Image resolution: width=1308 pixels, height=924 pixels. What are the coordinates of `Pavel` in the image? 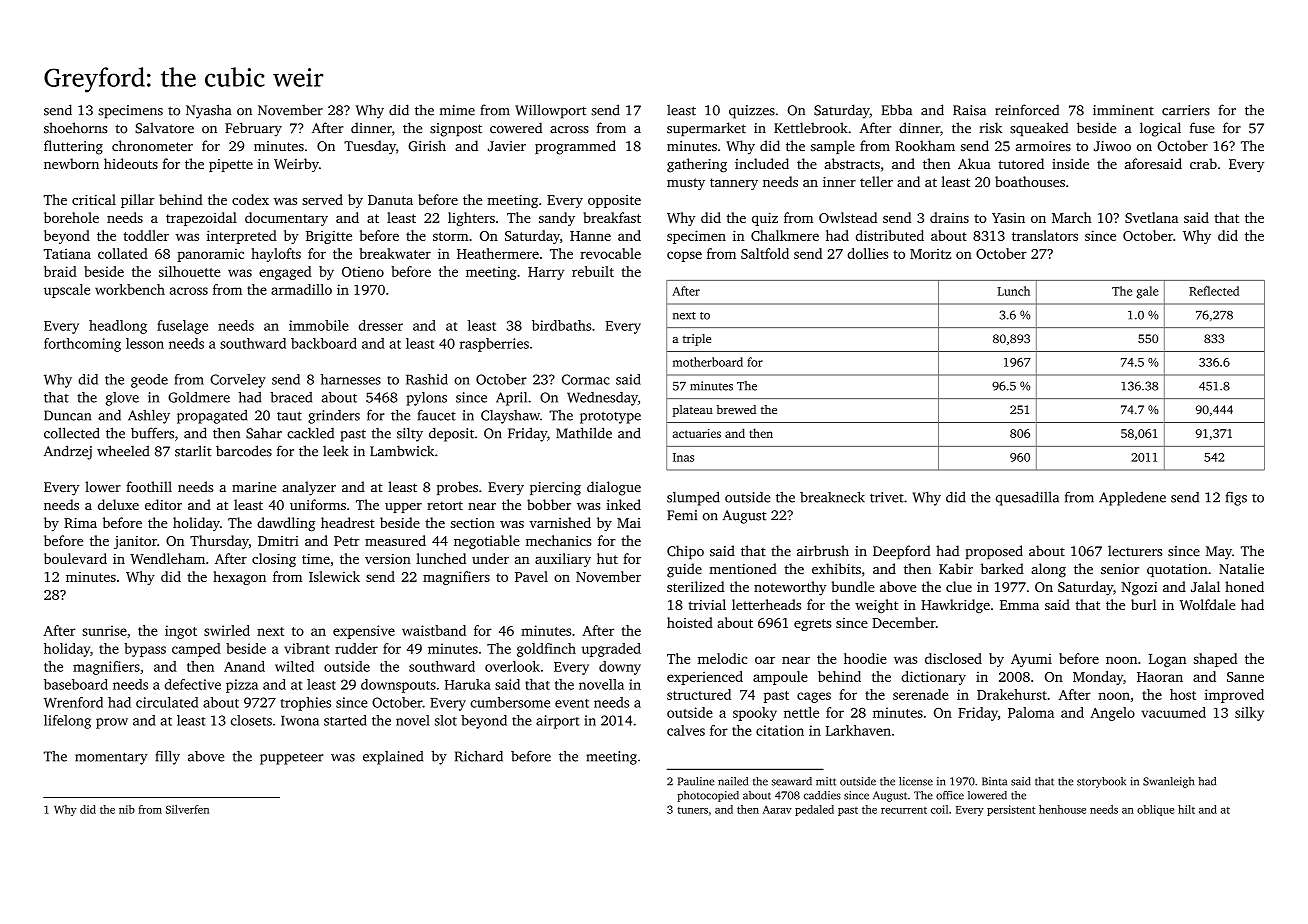 It's located at (531, 576).
